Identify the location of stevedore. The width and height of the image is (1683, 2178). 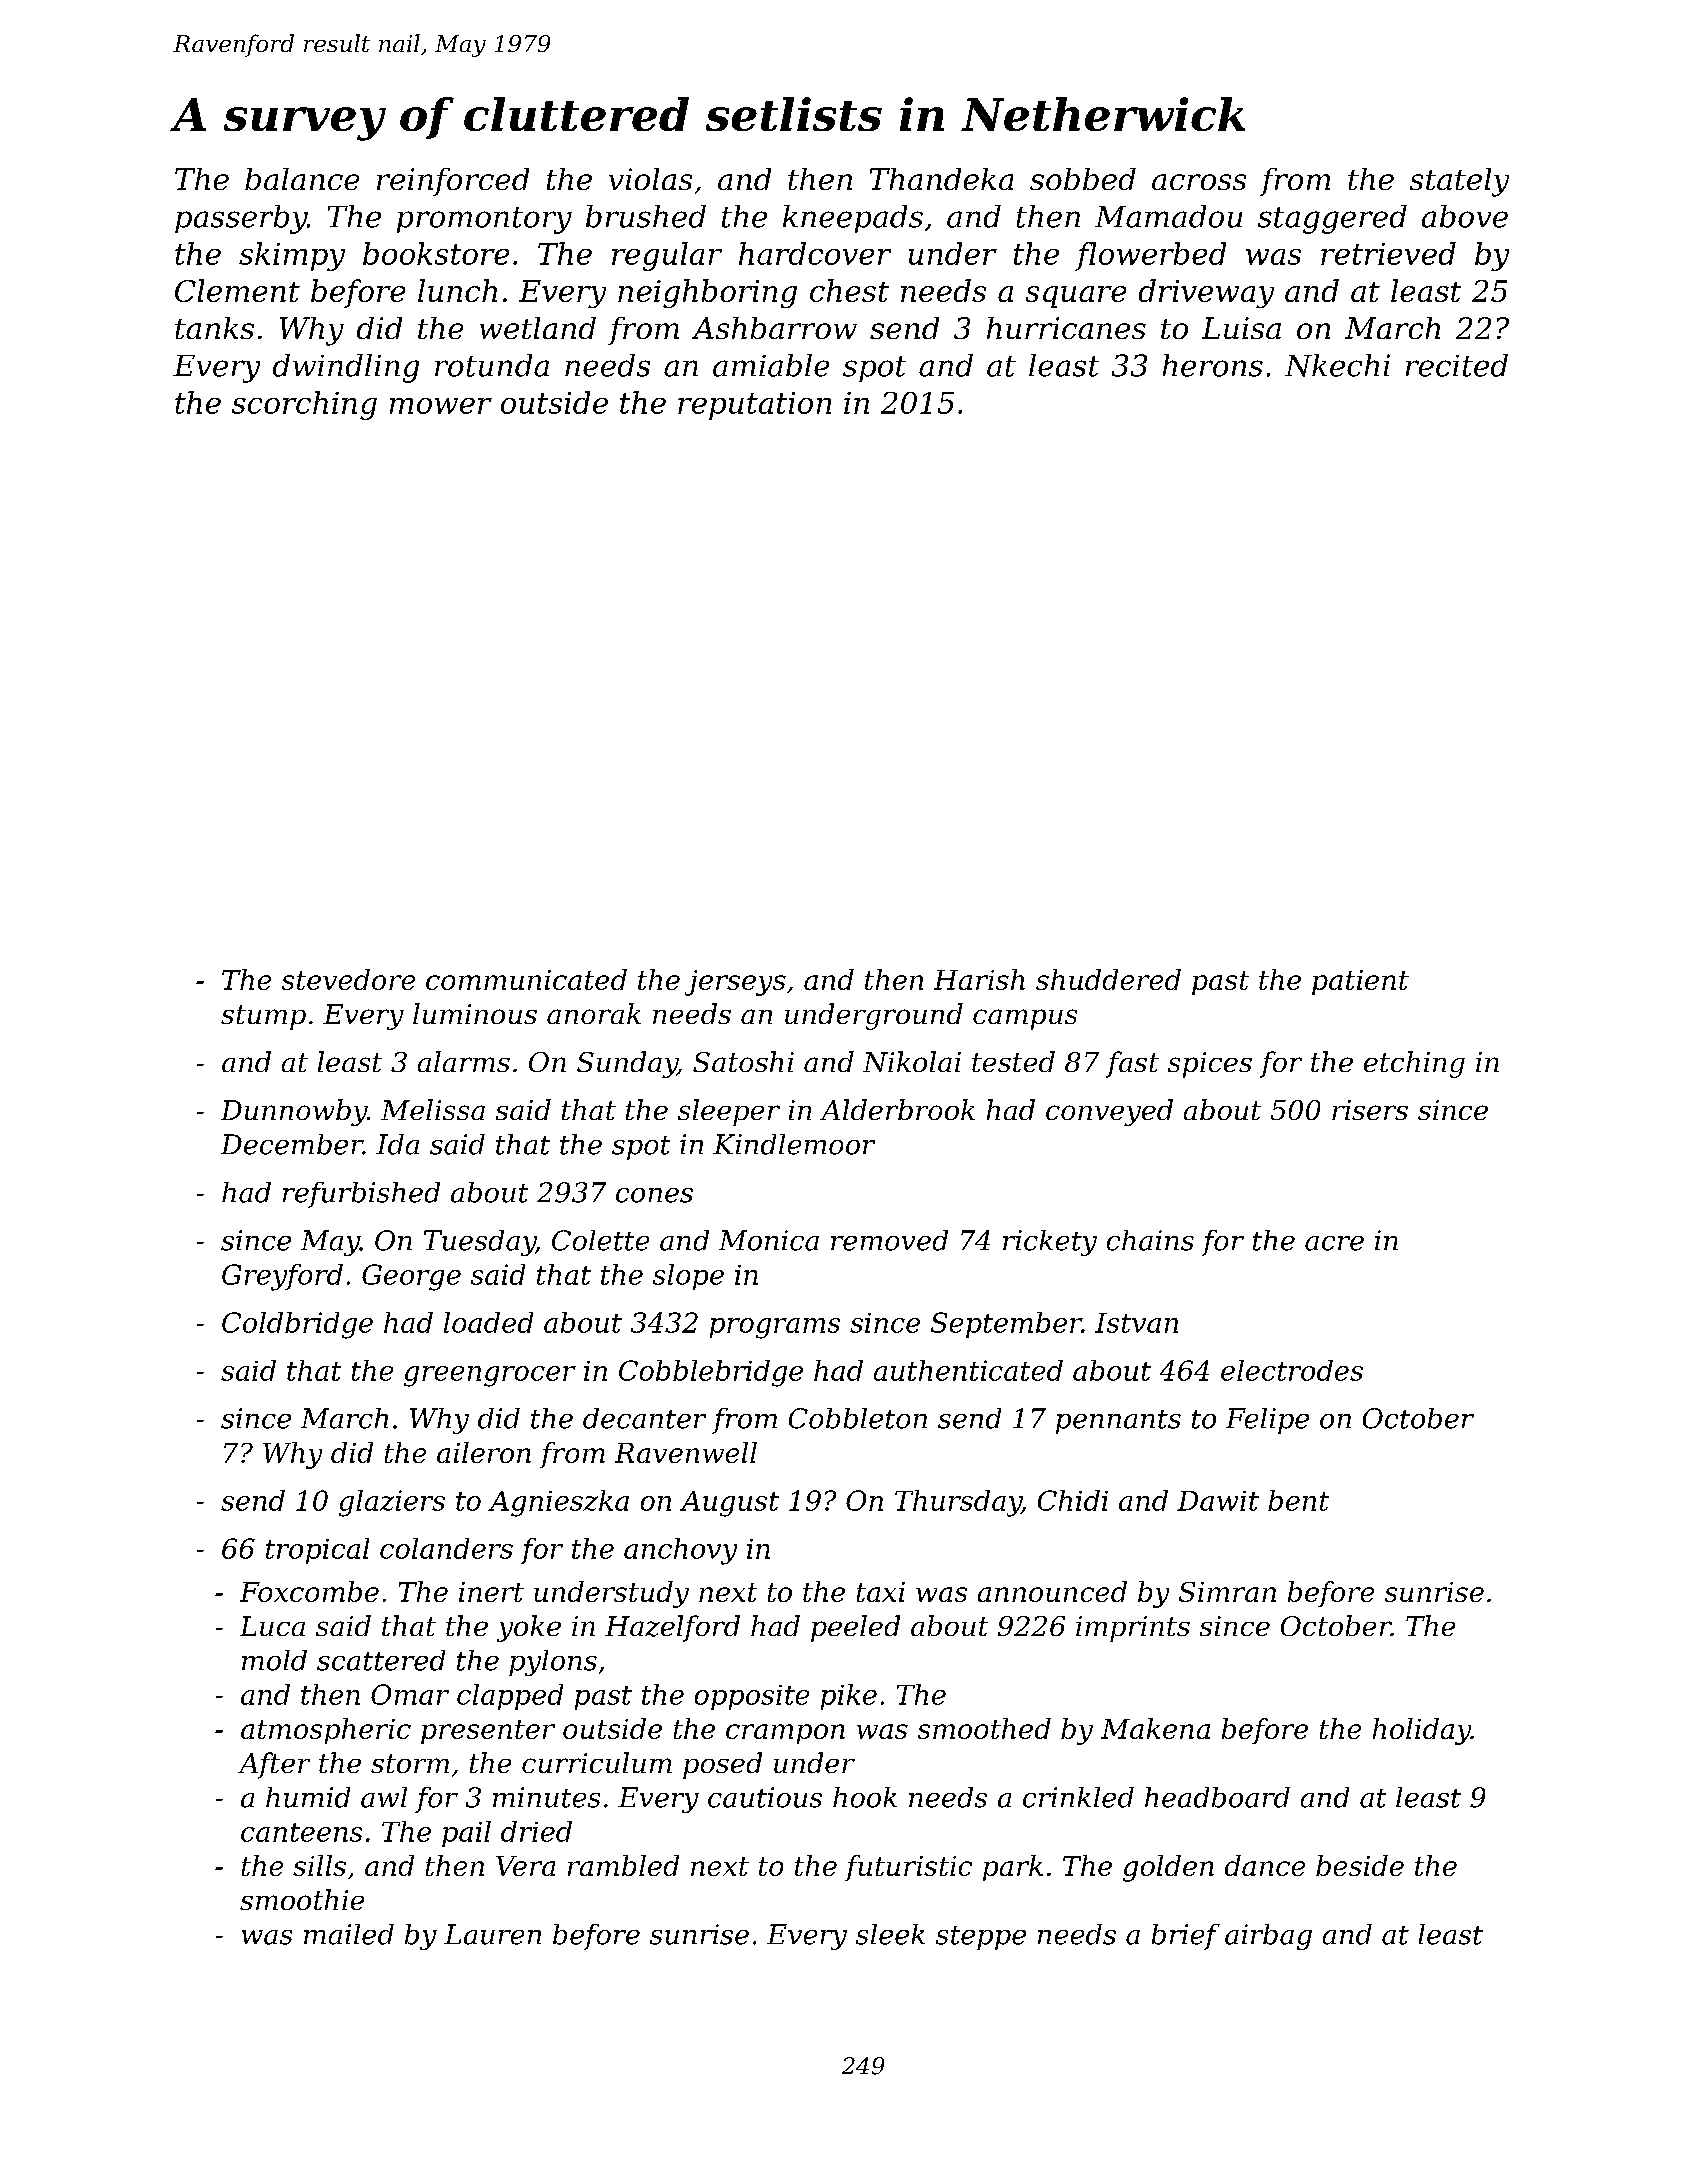
(348, 979).
